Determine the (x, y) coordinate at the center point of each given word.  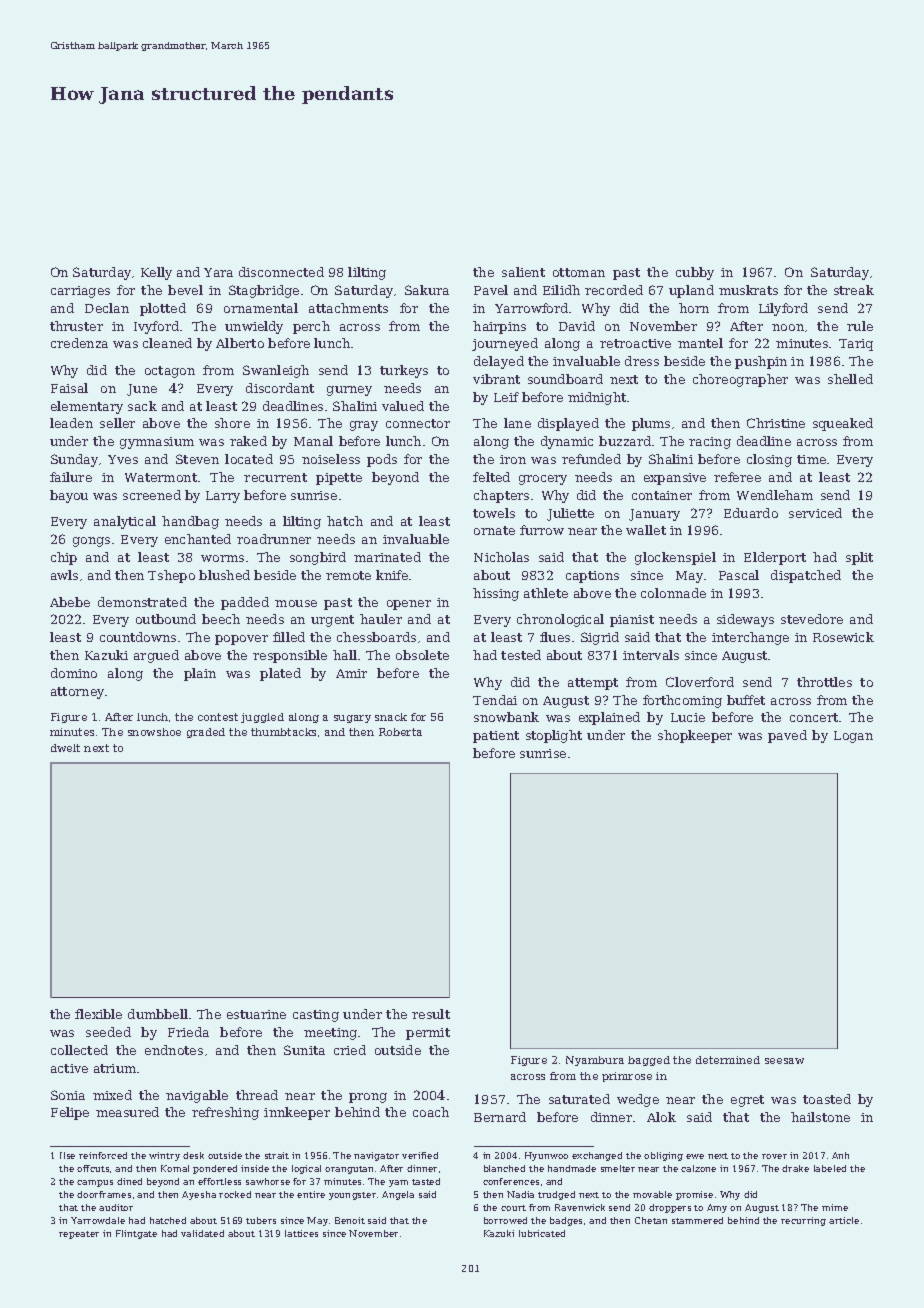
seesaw (784, 1061)
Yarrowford (531, 308)
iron (513, 459)
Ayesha (199, 1195)
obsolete (422, 655)
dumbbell (158, 1014)
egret (747, 1101)
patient (496, 737)
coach (431, 1112)
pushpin (761, 362)
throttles (824, 682)
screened (152, 495)
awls (64, 575)
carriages (80, 292)
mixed (112, 1095)
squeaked (843, 424)
